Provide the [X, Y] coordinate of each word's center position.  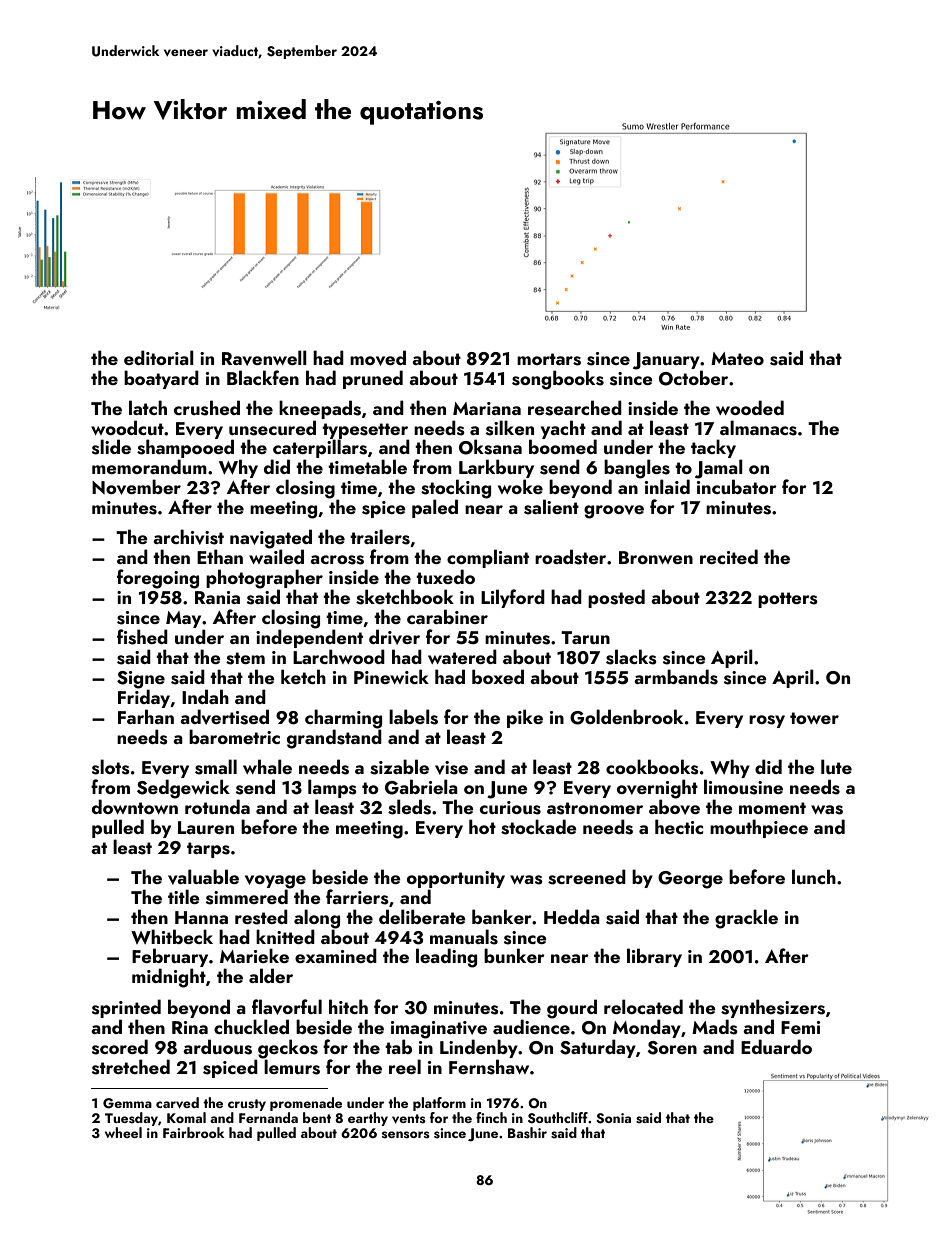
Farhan [146, 716]
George [690, 880]
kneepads [320, 409]
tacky [713, 448]
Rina [190, 1027]
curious [510, 808]
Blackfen [263, 377]
